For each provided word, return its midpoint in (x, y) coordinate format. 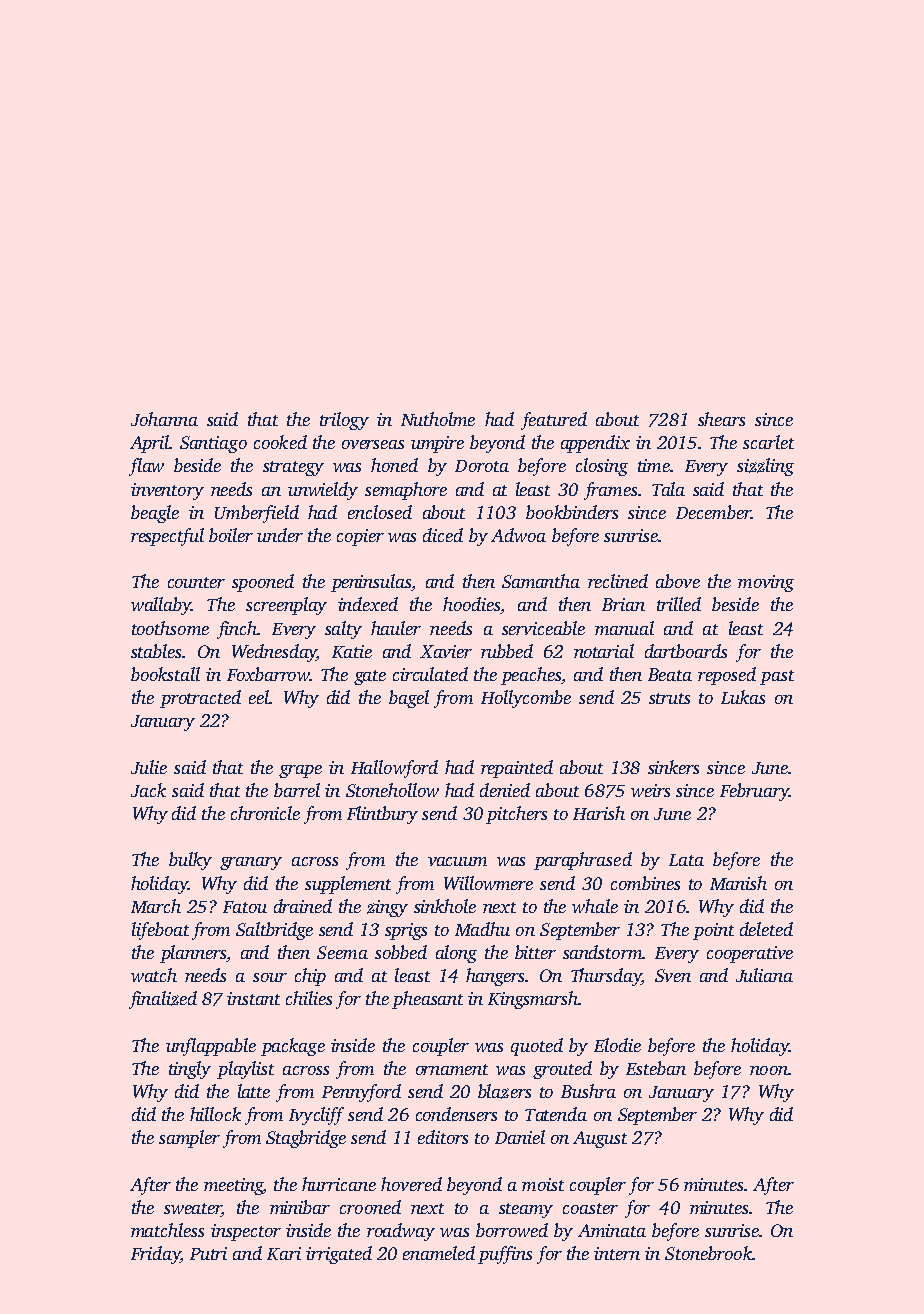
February (754, 792)
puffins (505, 1255)
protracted (200, 699)
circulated (430, 674)
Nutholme (438, 419)
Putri (208, 1253)
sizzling (765, 467)
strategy (293, 468)
